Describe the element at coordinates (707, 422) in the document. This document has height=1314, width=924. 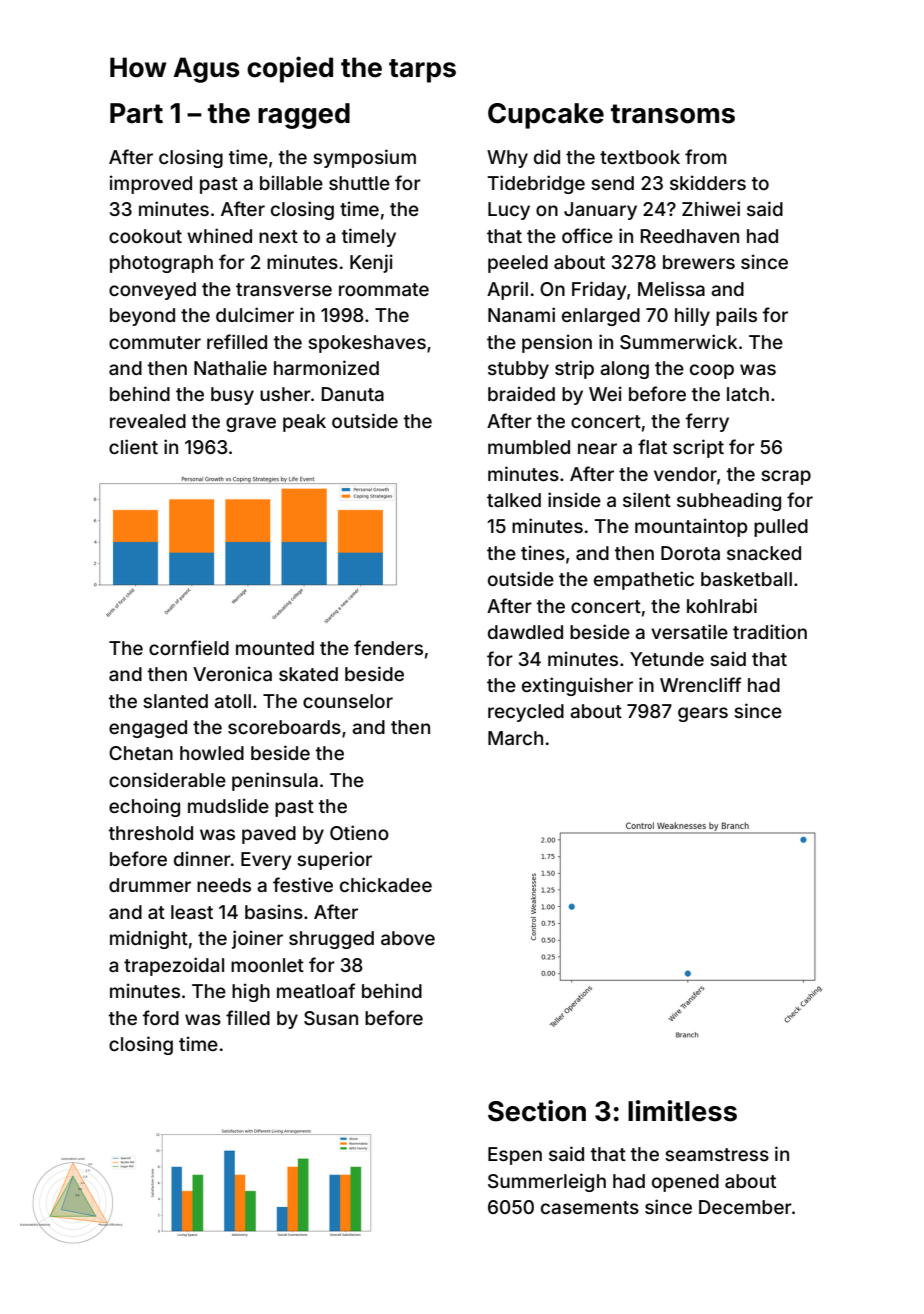
I see `ferry` at that location.
